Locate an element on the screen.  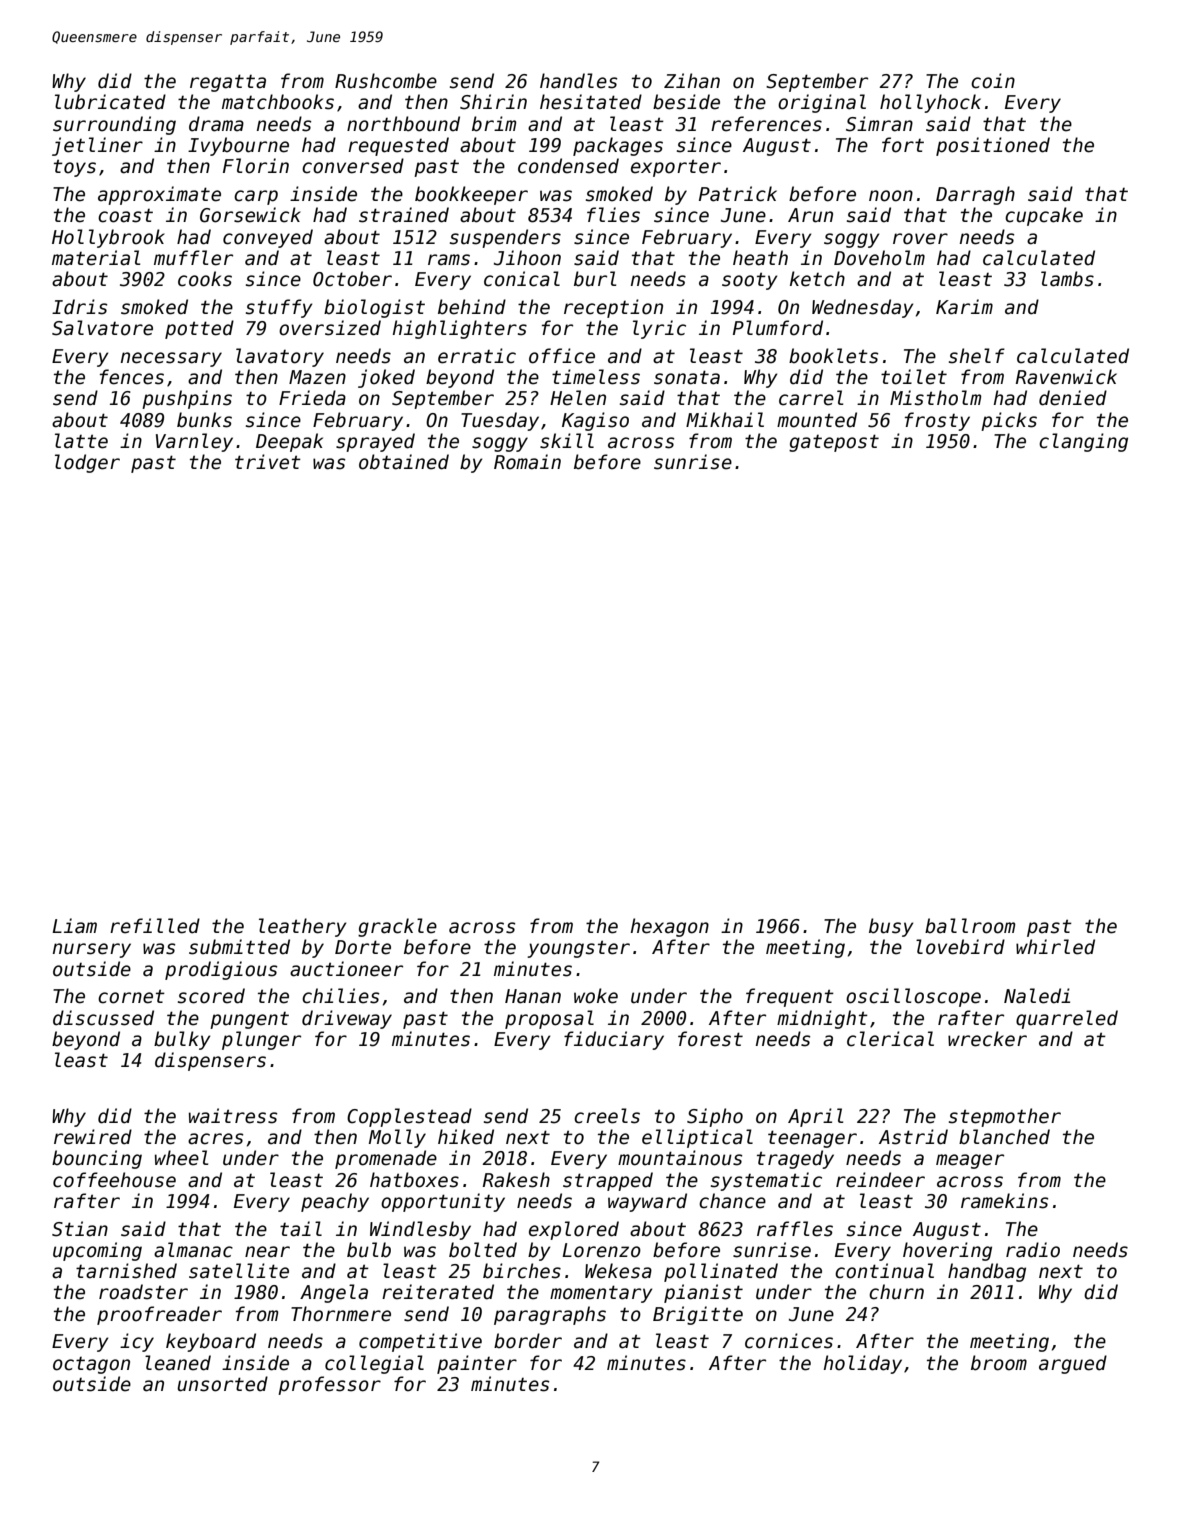
creels is located at coordinates (607, 1116).
